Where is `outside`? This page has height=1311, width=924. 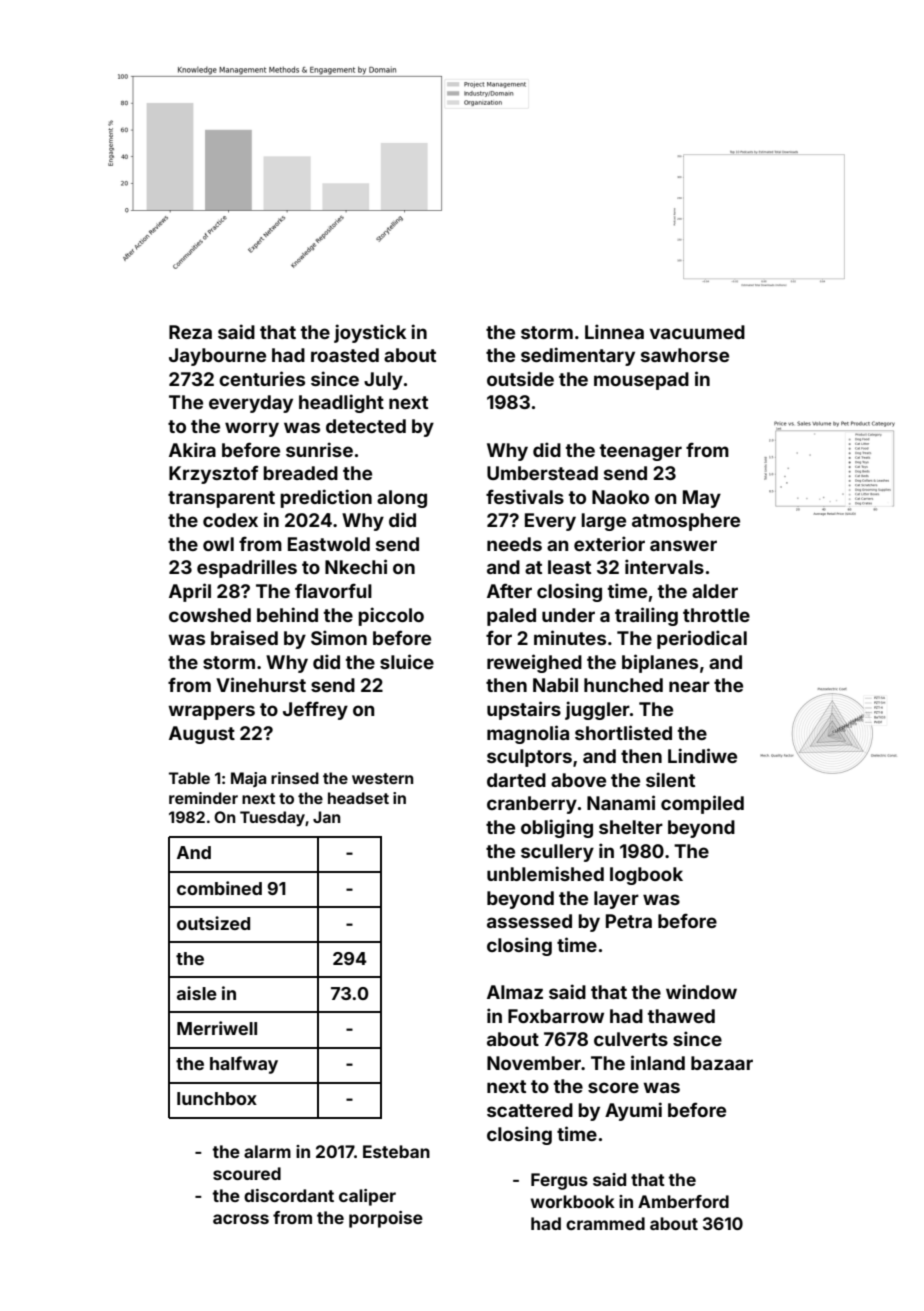 outside is located at coordinates (520, 378).
